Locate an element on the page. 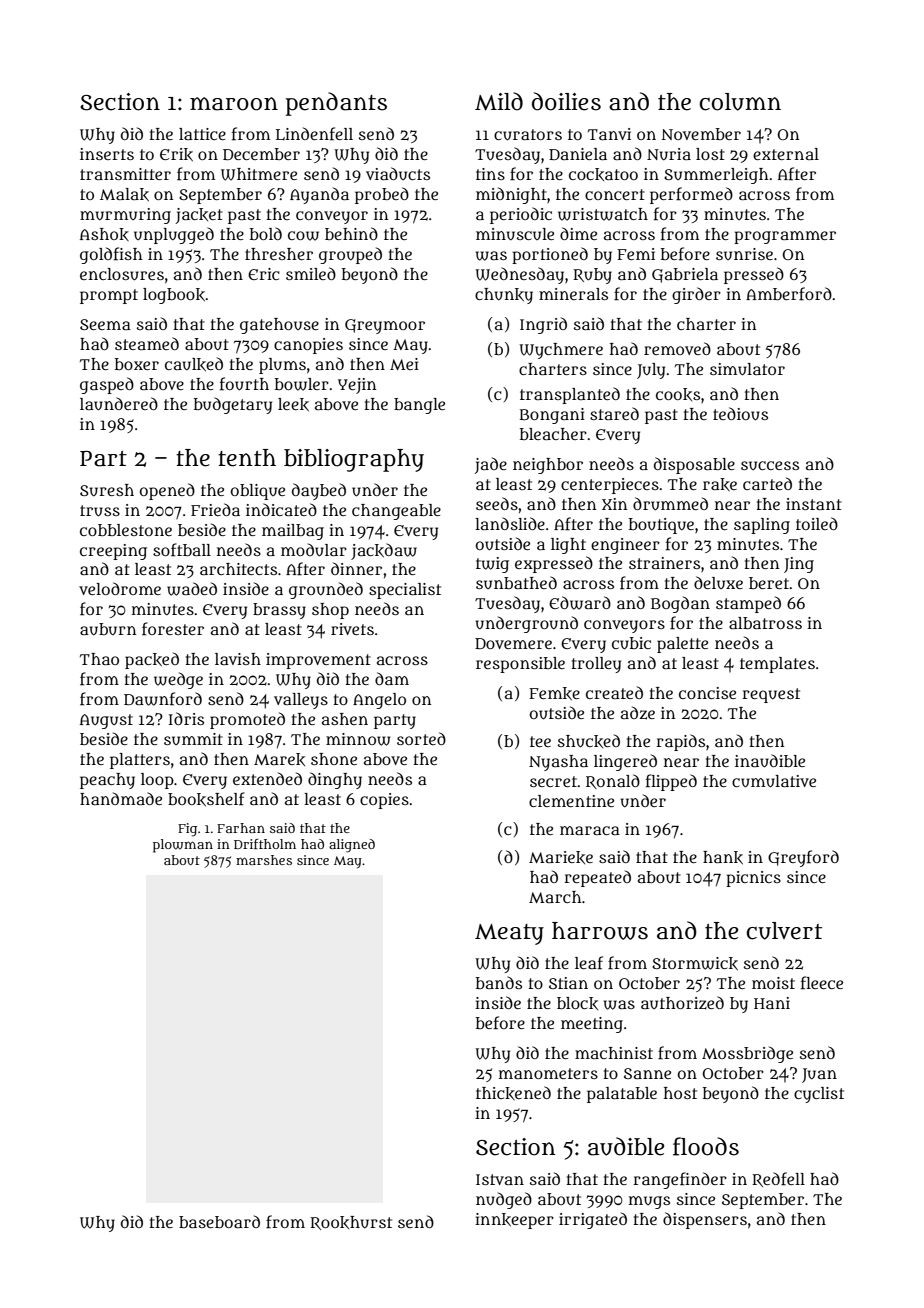 The width and height of the image is (924, 1308). goldfish is located at coordinates (111, 255).
